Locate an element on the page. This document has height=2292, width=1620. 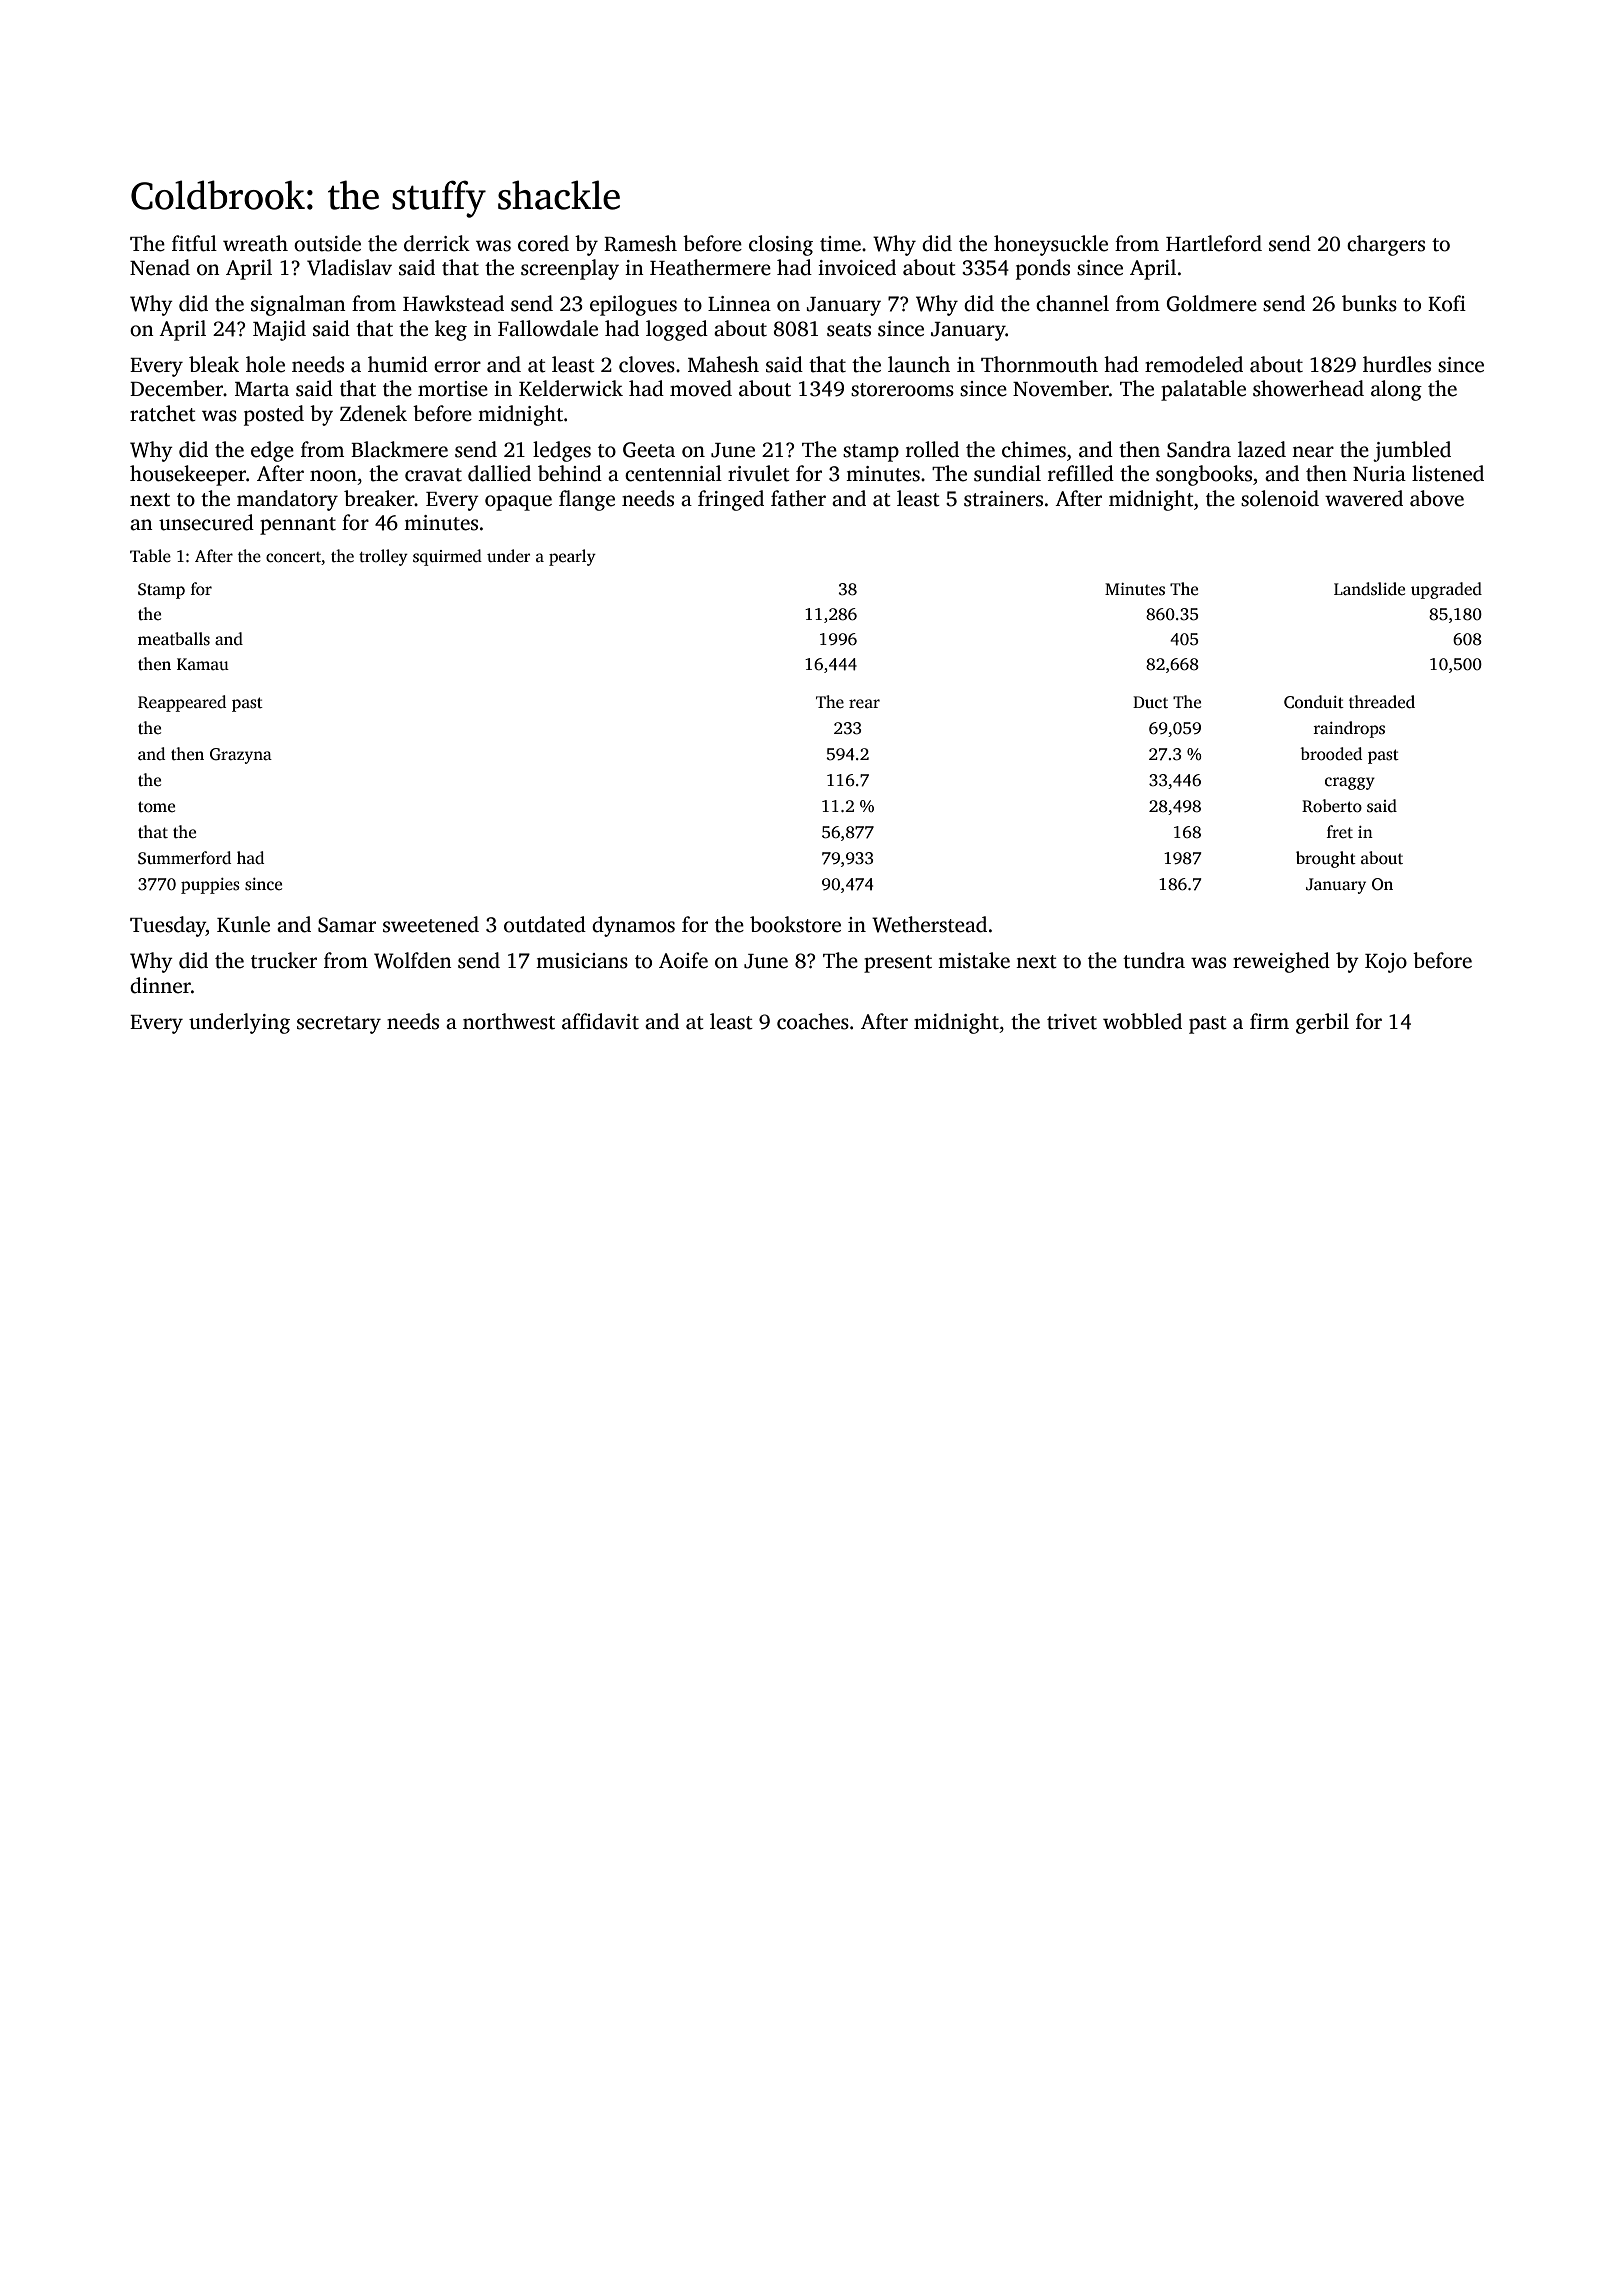
Majid is located at coordinates (279, 330).
